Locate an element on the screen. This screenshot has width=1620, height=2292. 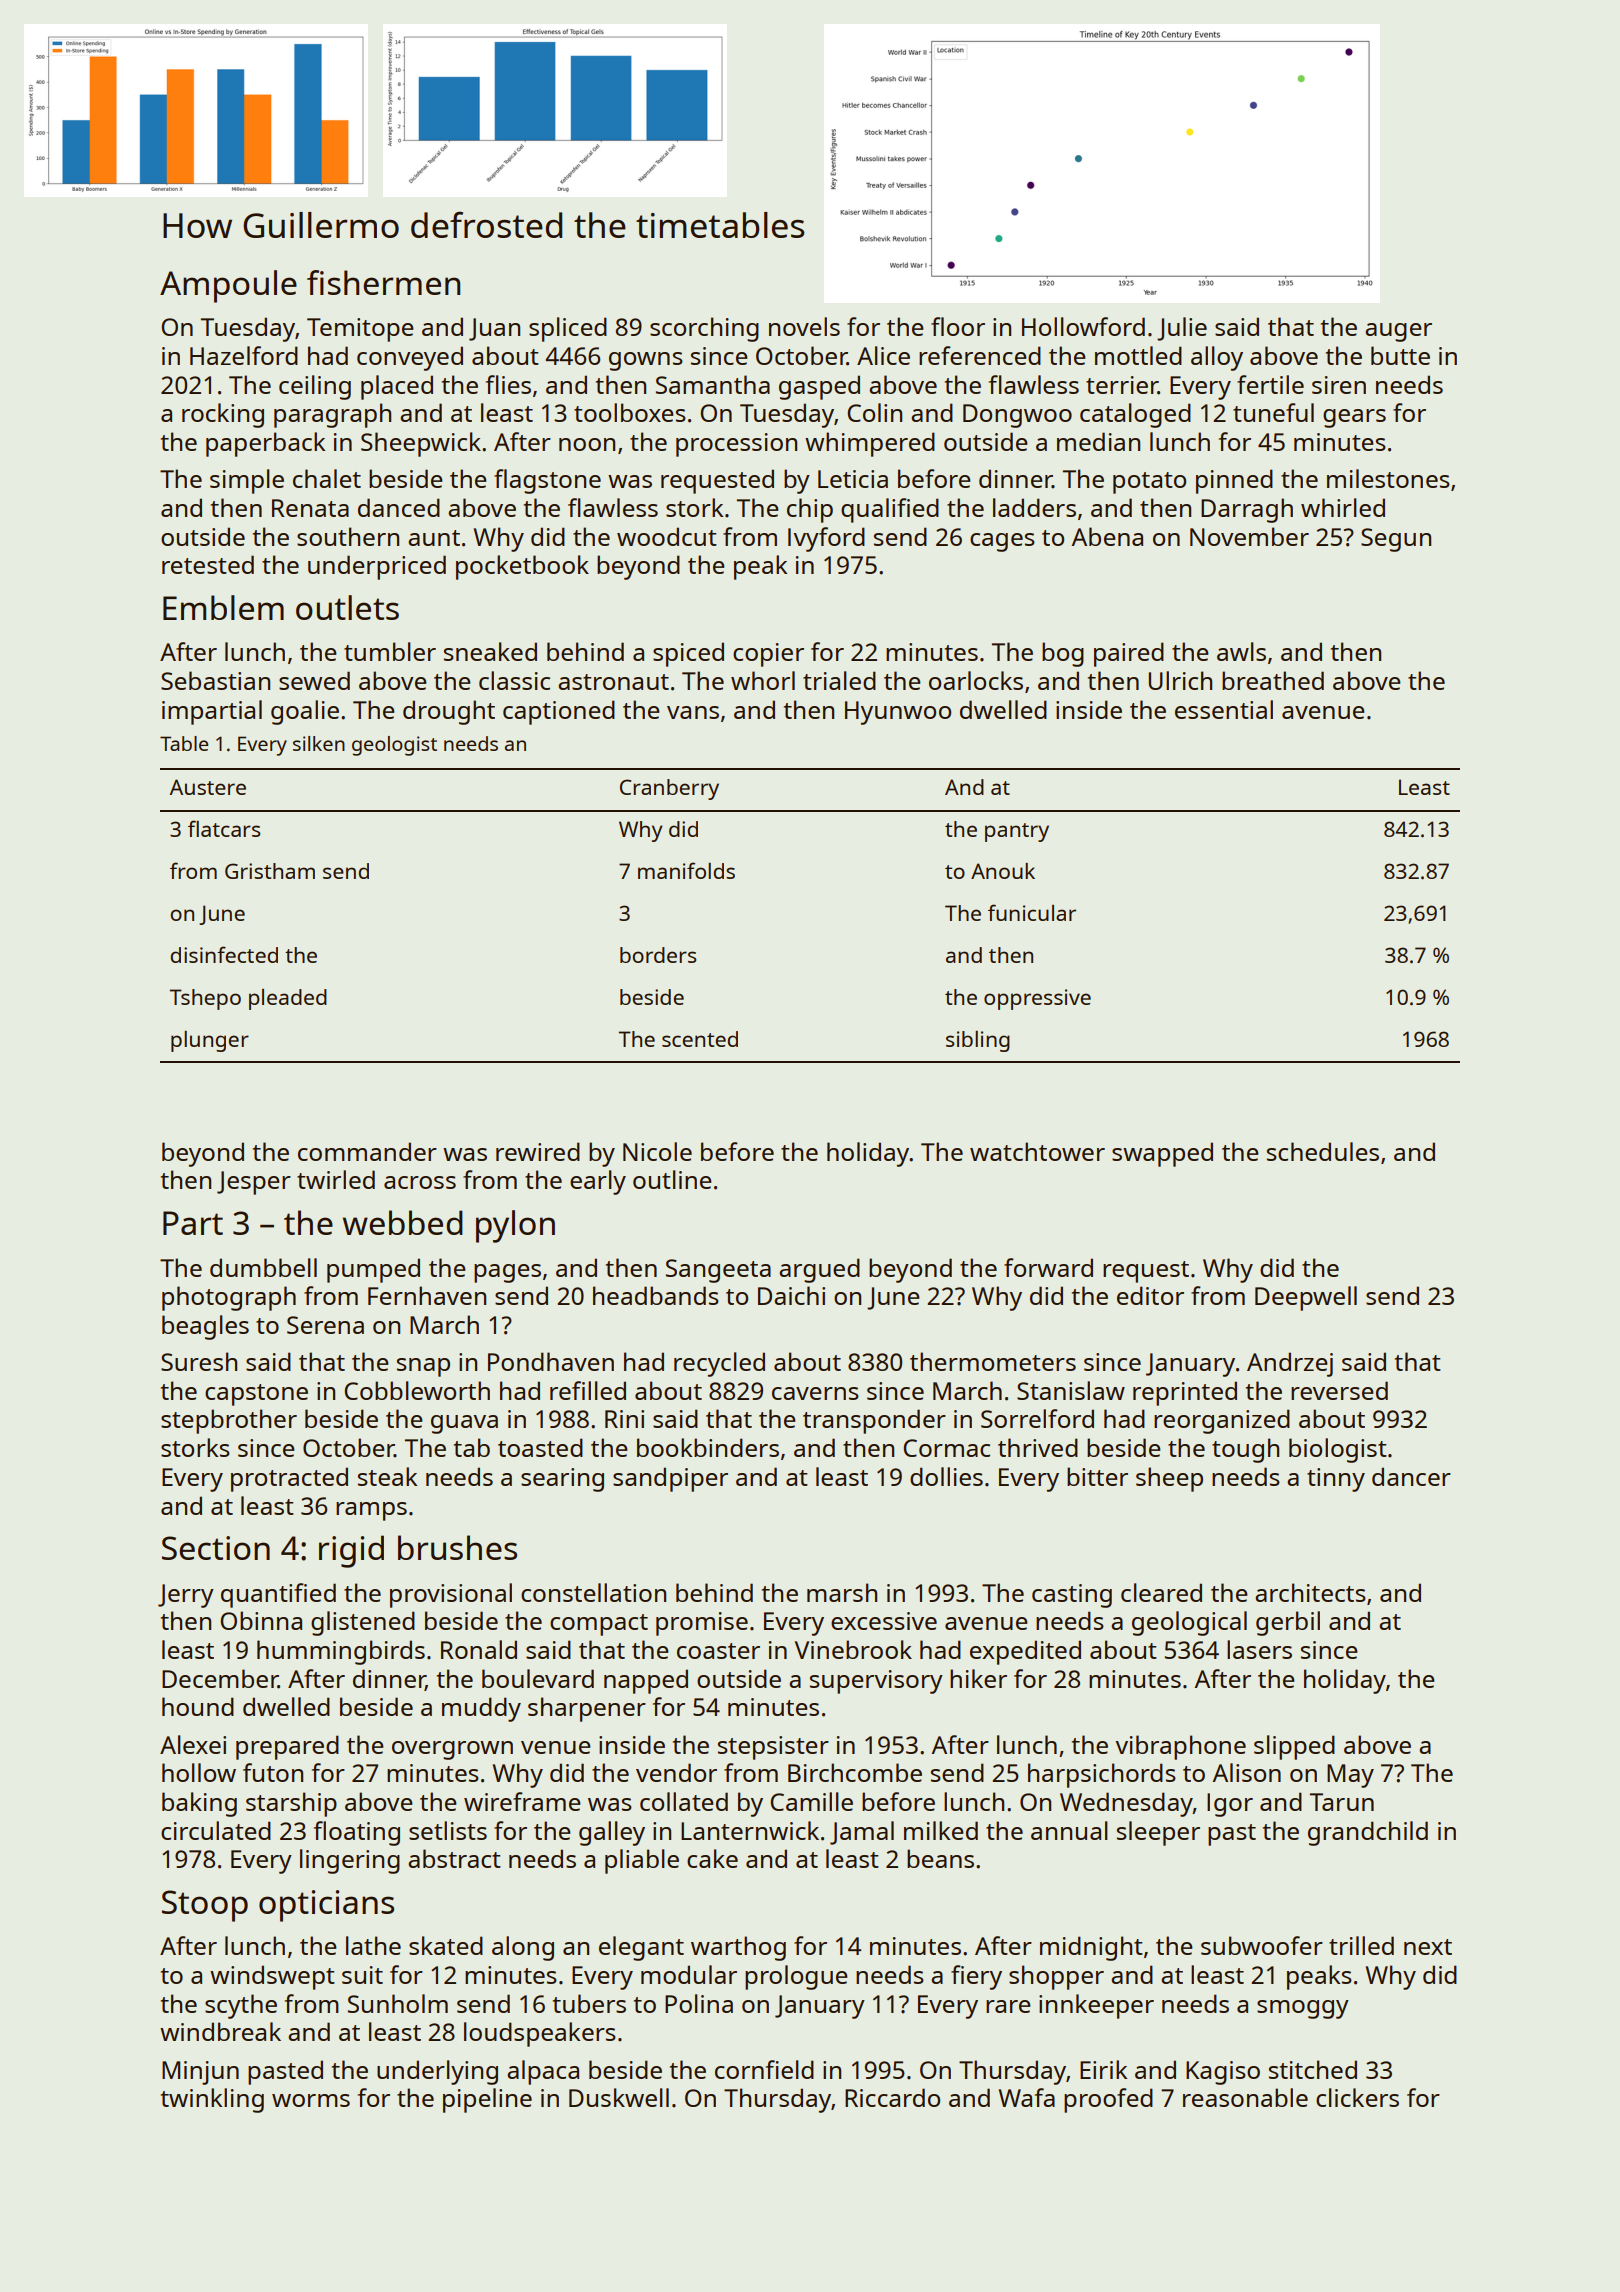
rare is located at coordinates (1008, 2006).
